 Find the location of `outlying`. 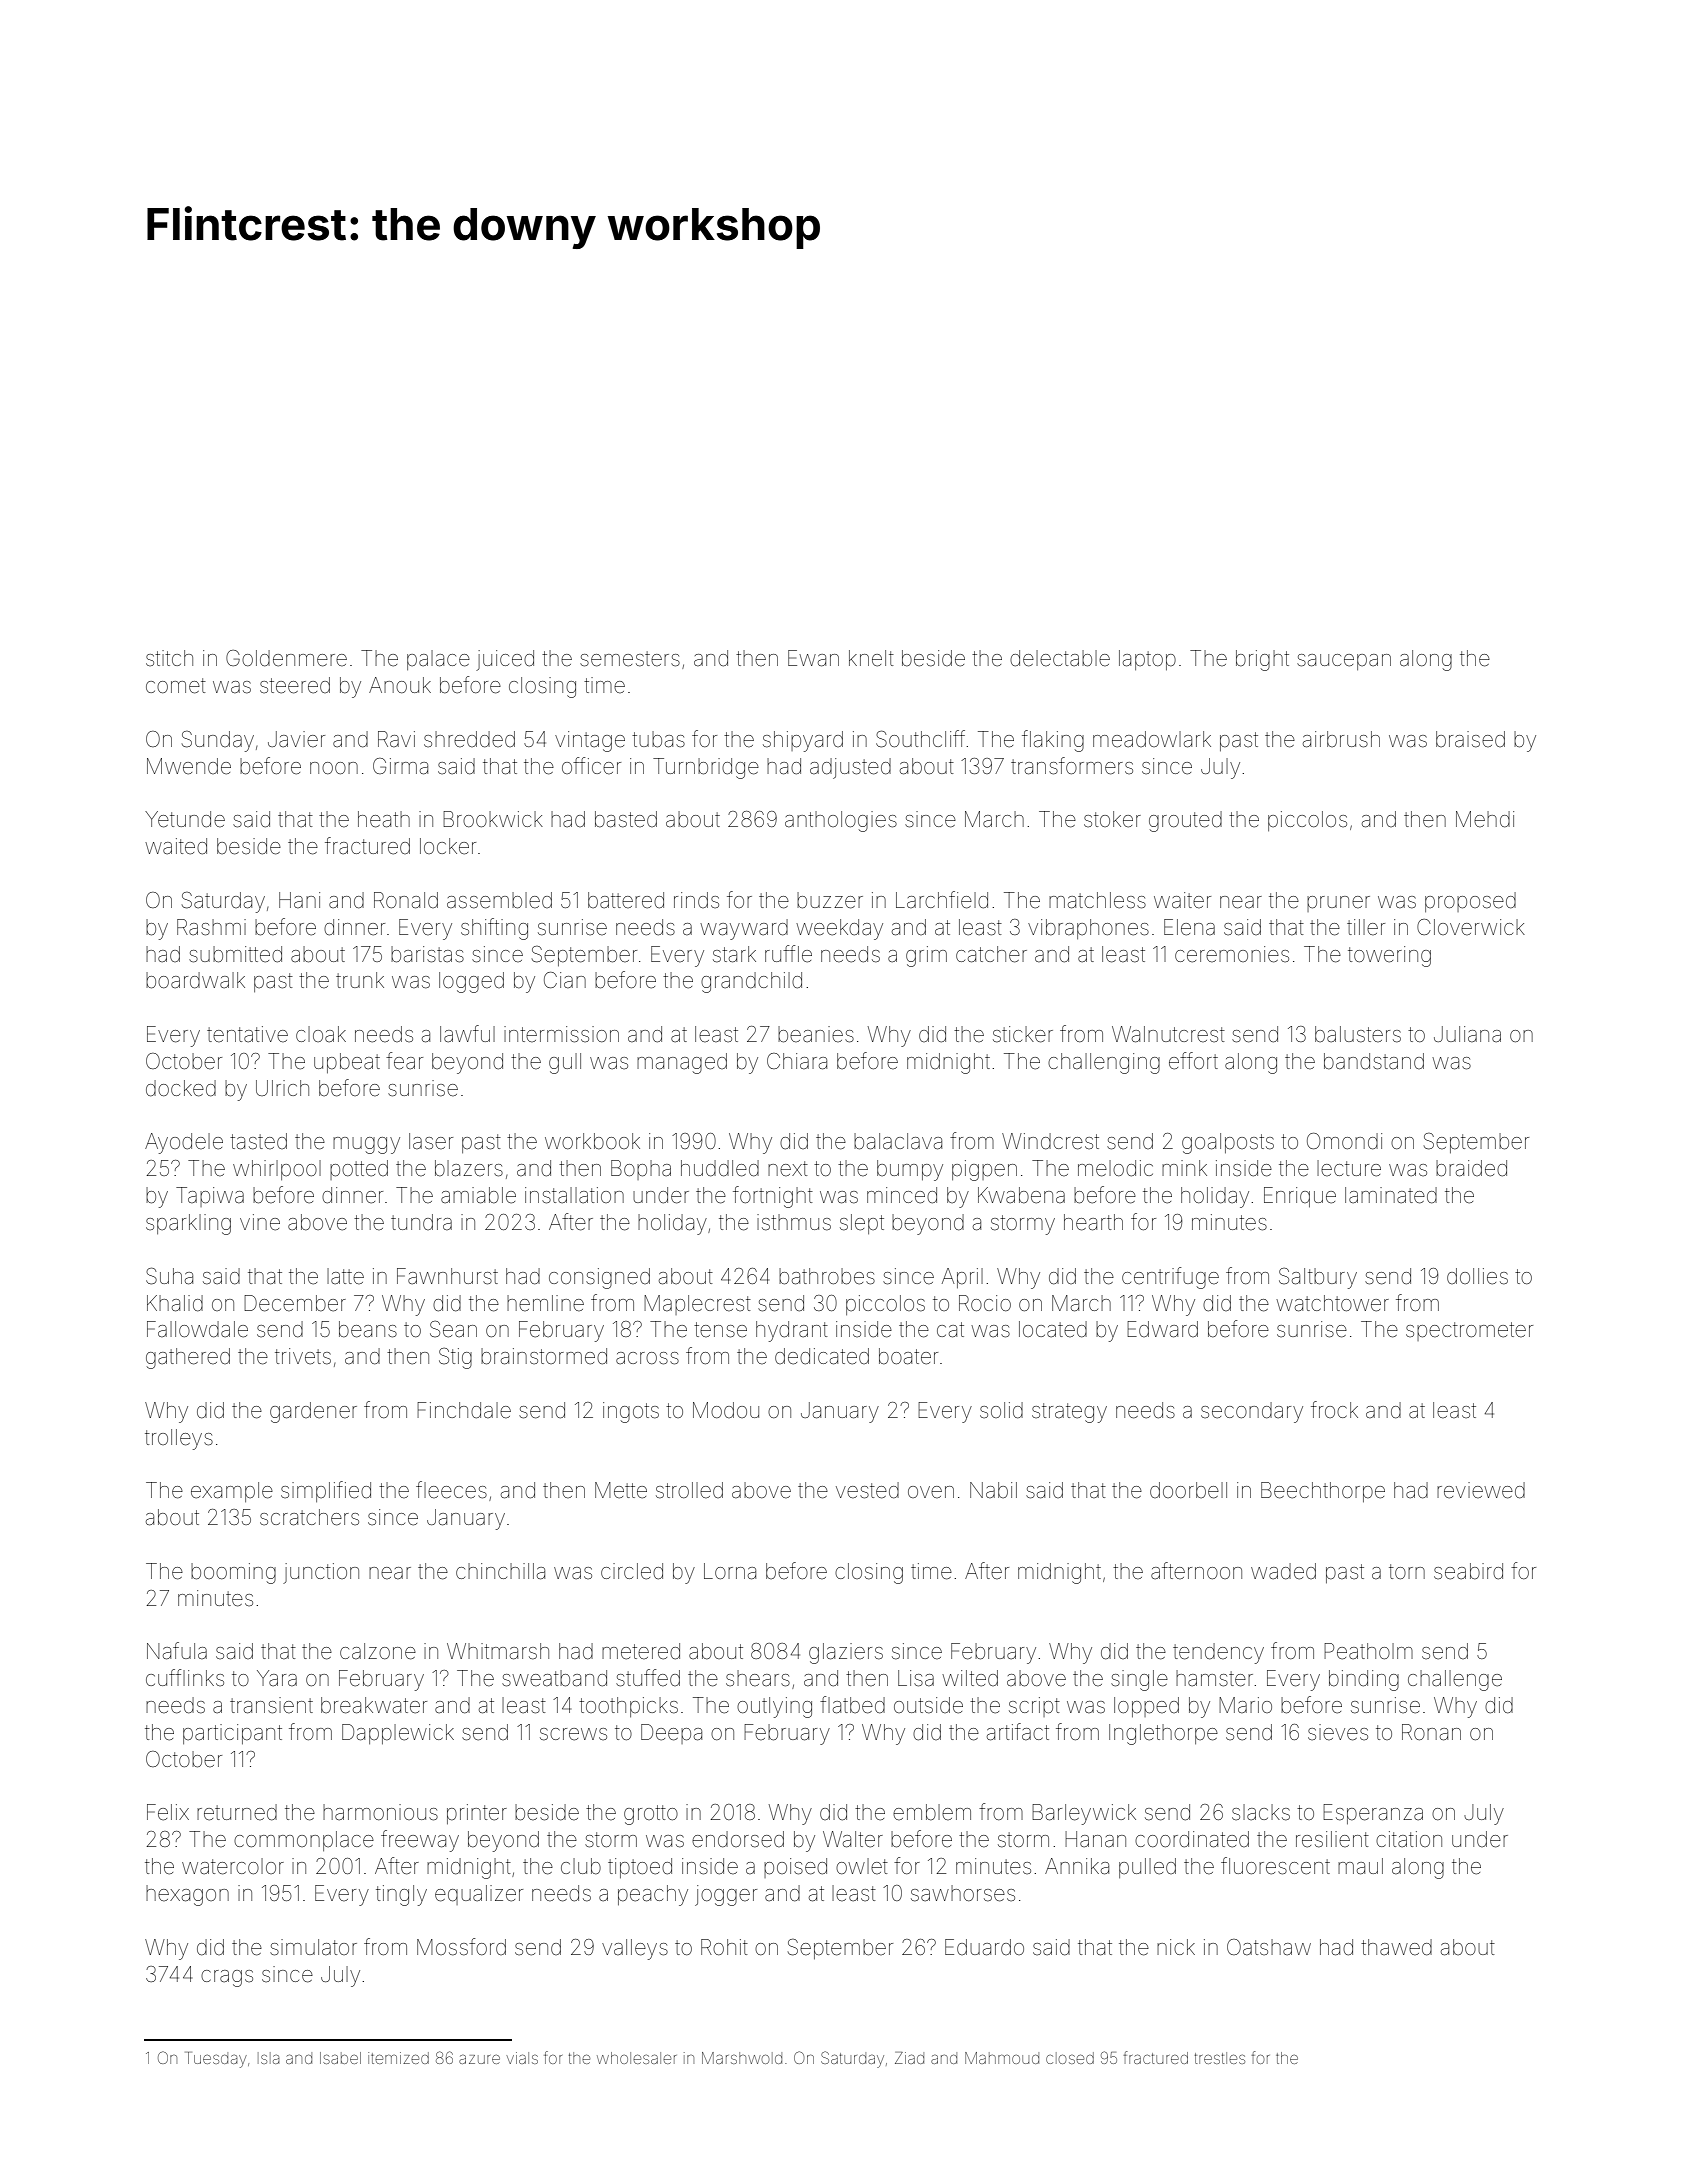

outlying is located at coordinates (774, 1707).
